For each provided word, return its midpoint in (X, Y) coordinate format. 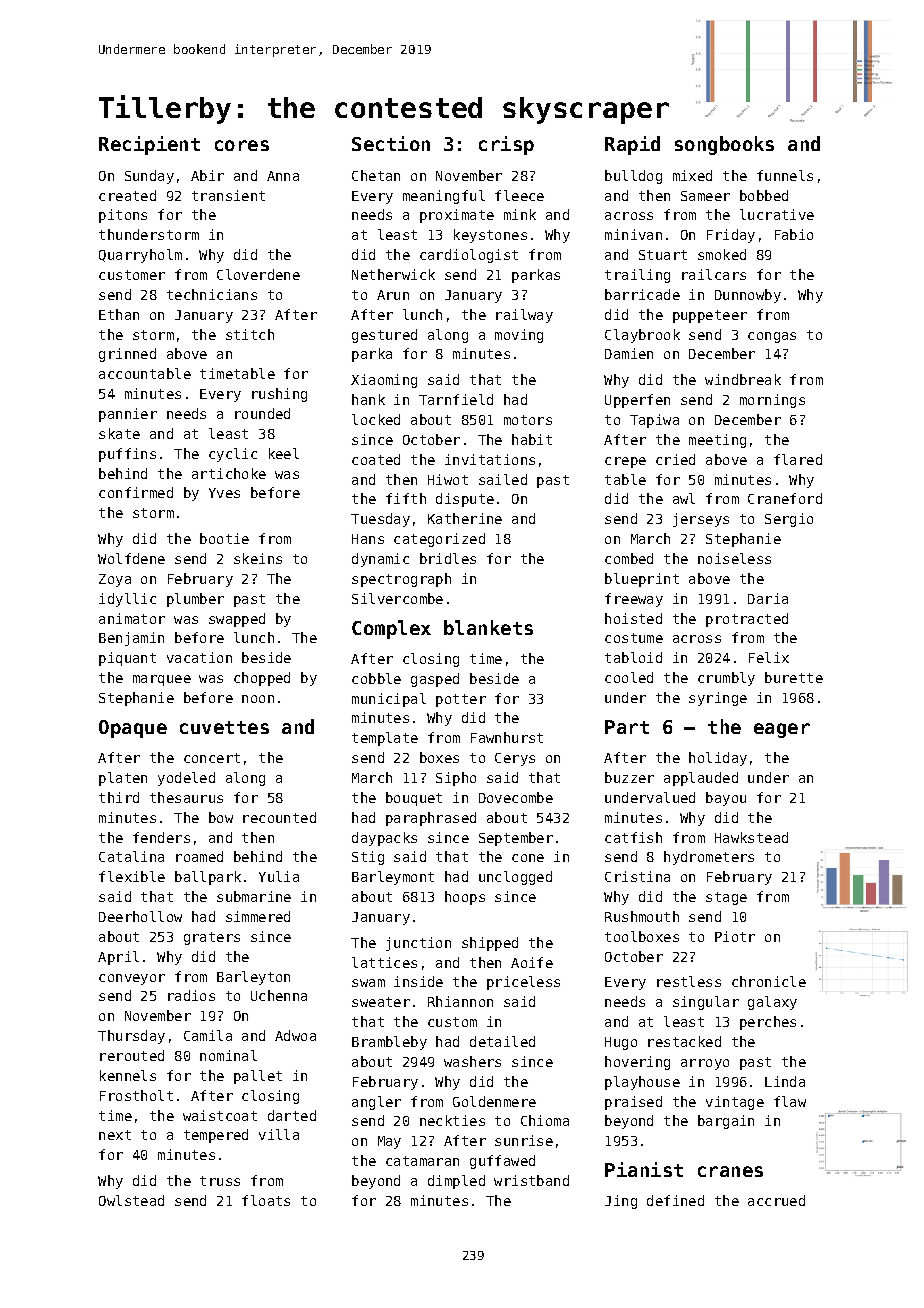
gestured (384, 336)
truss (220, 1181)
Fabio (794, 234)
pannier (128, 415)
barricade (642, 294)
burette (794, 677)
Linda (785, 1081)
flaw (790, 1101)
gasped (435, 680)
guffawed (502, 1162)
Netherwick (393, 274)
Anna (283, 176)
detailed (502, 1041)
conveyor (132, 979)
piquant (127, 659)
